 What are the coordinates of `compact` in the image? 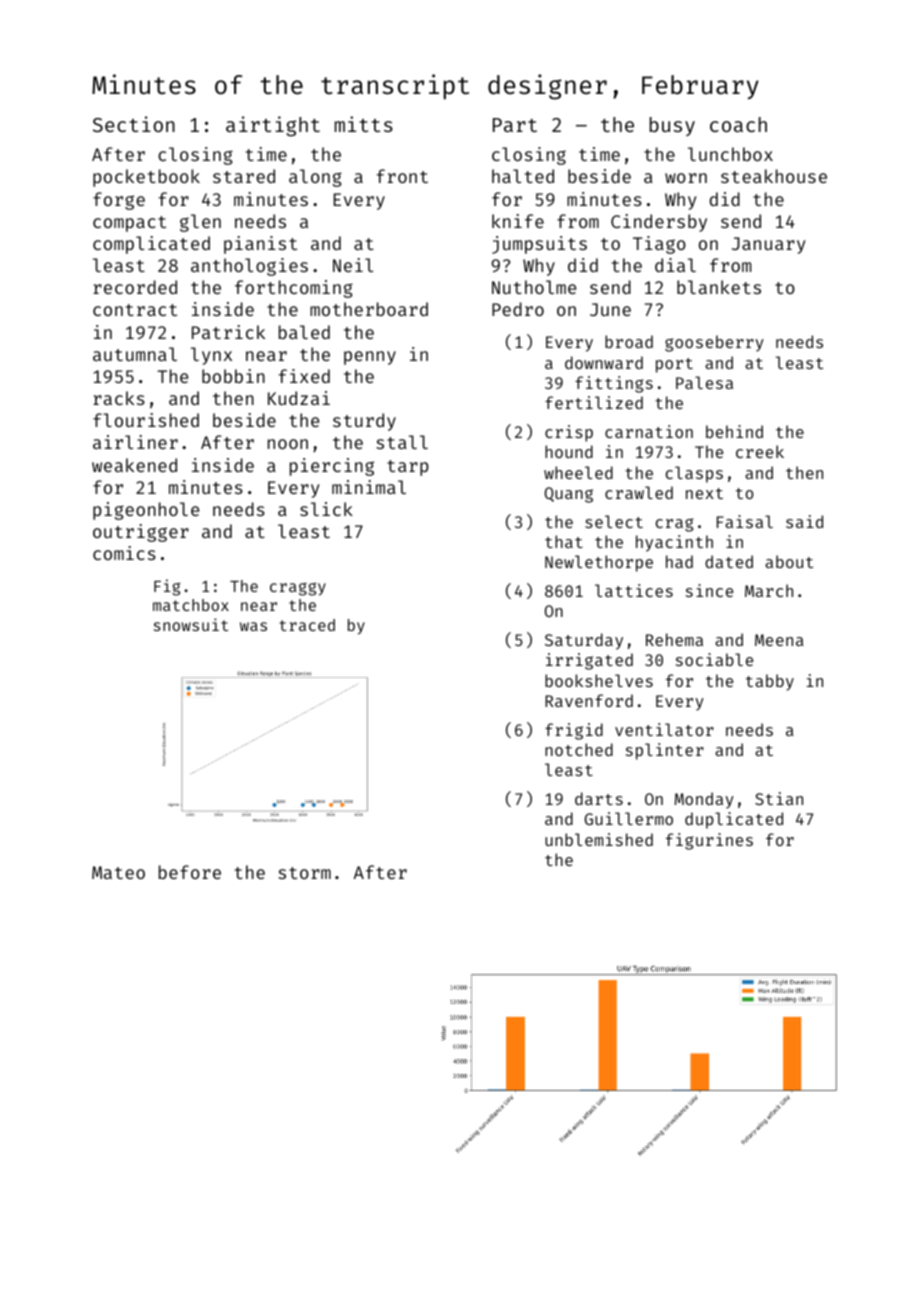 It's located at (129, 224).
